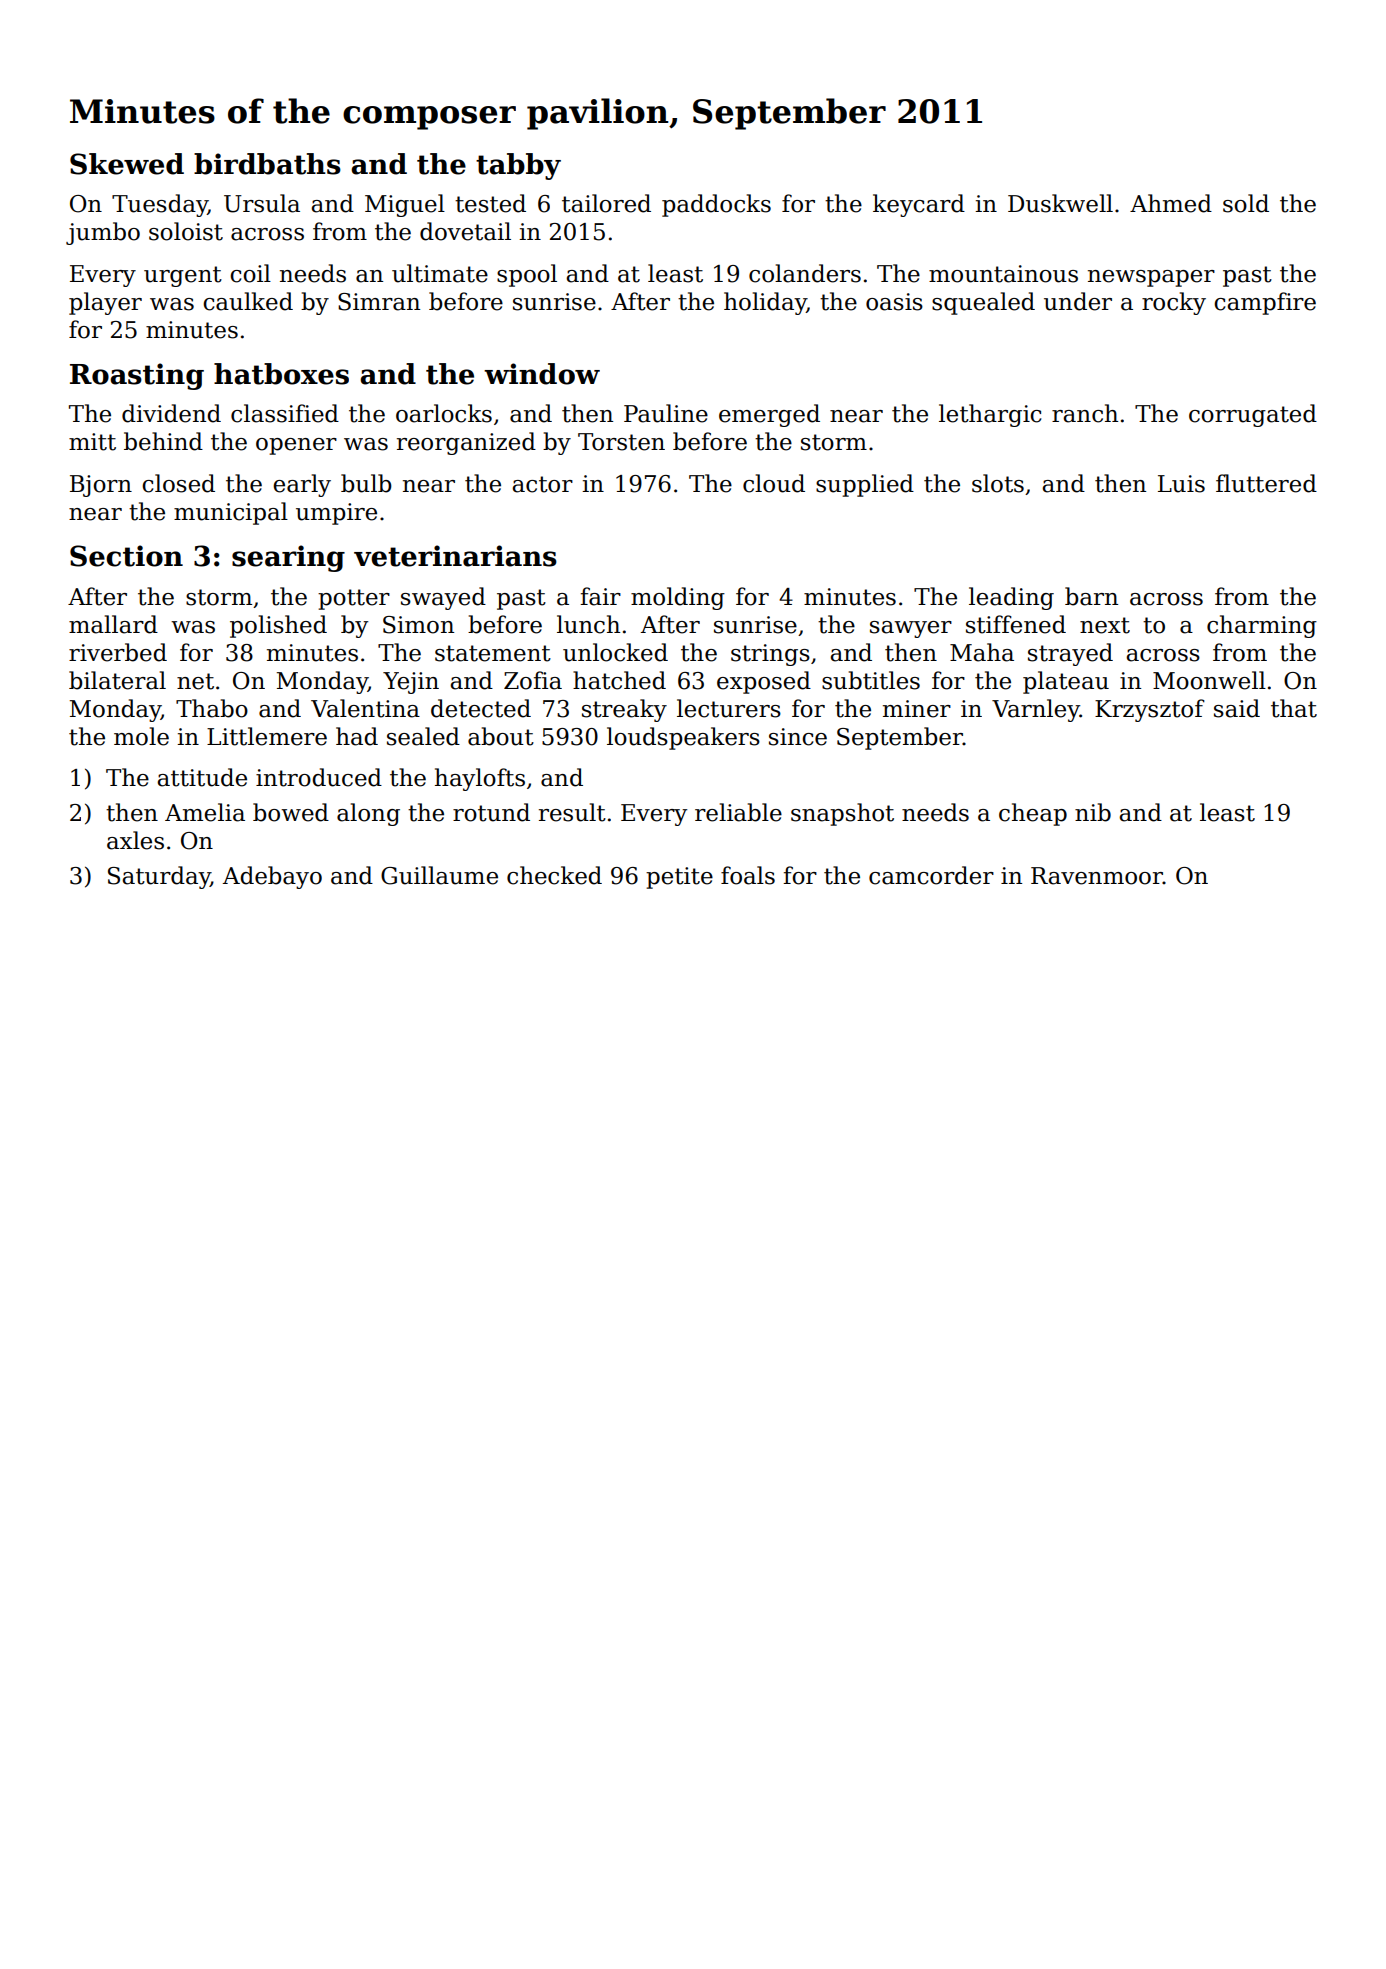  I want to click on Ahmed, so click(1171, 203).
